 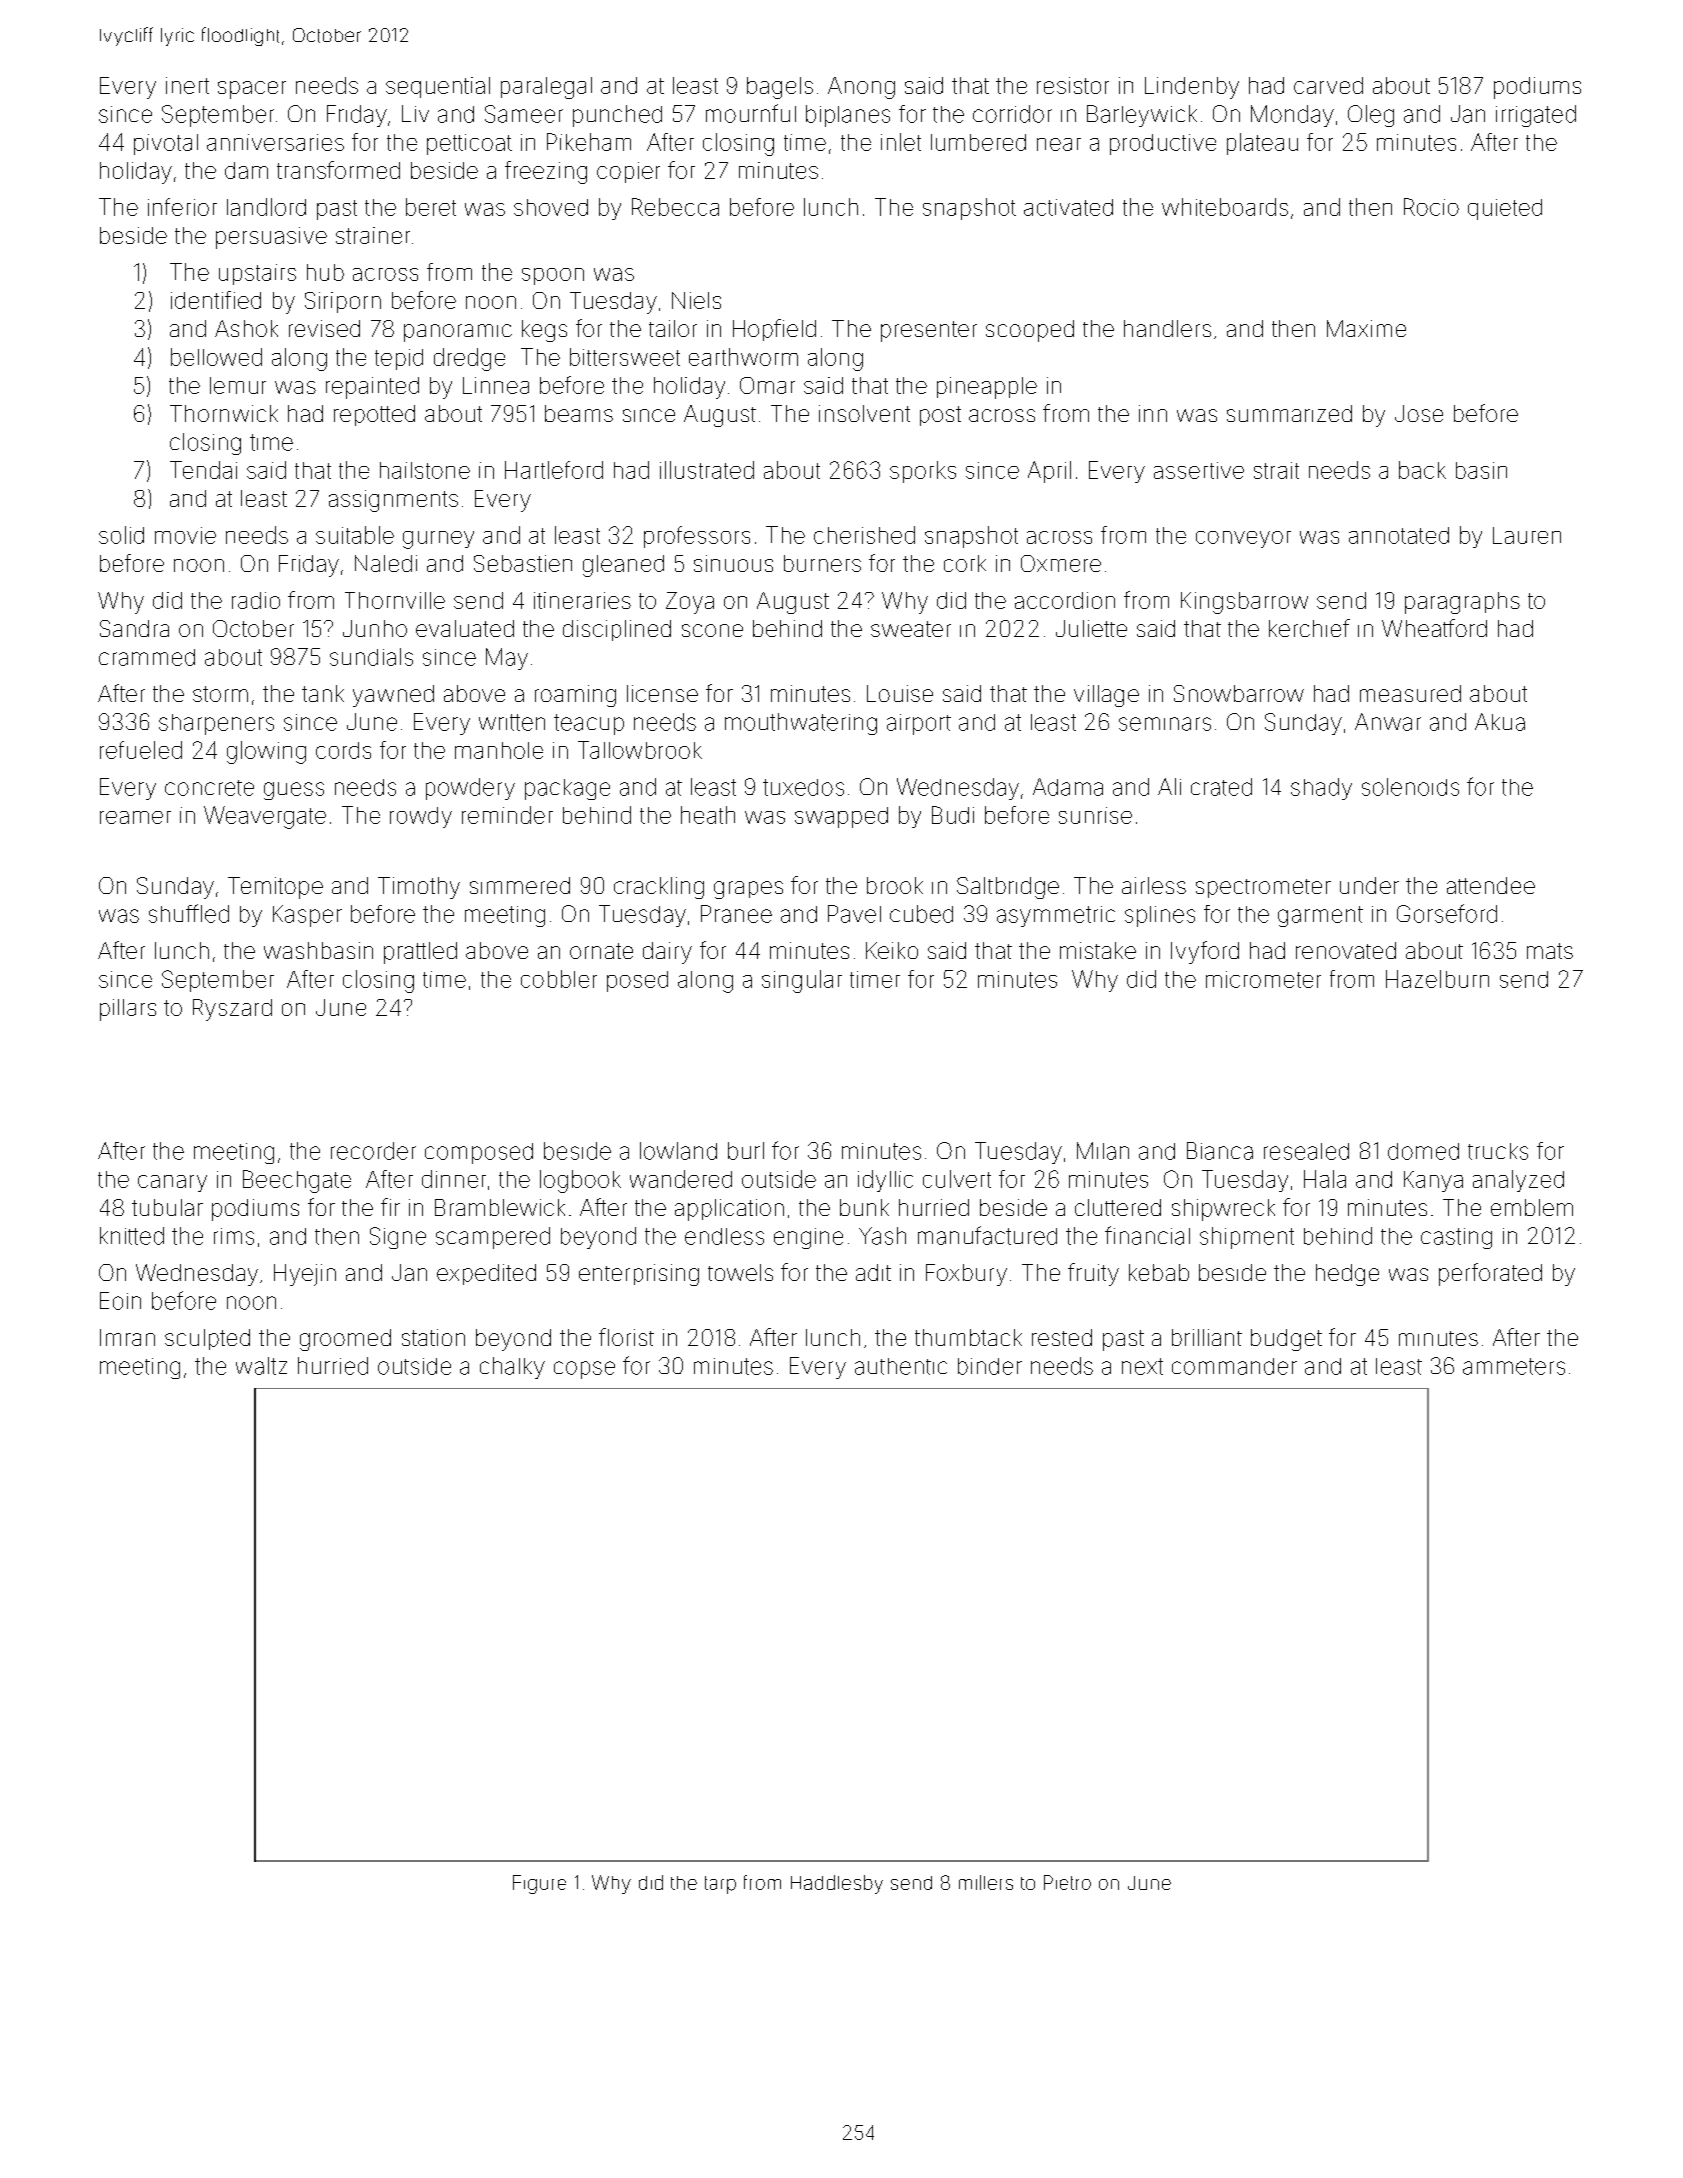 I want to click on Beechgate, so click(x=297, y=1181).
